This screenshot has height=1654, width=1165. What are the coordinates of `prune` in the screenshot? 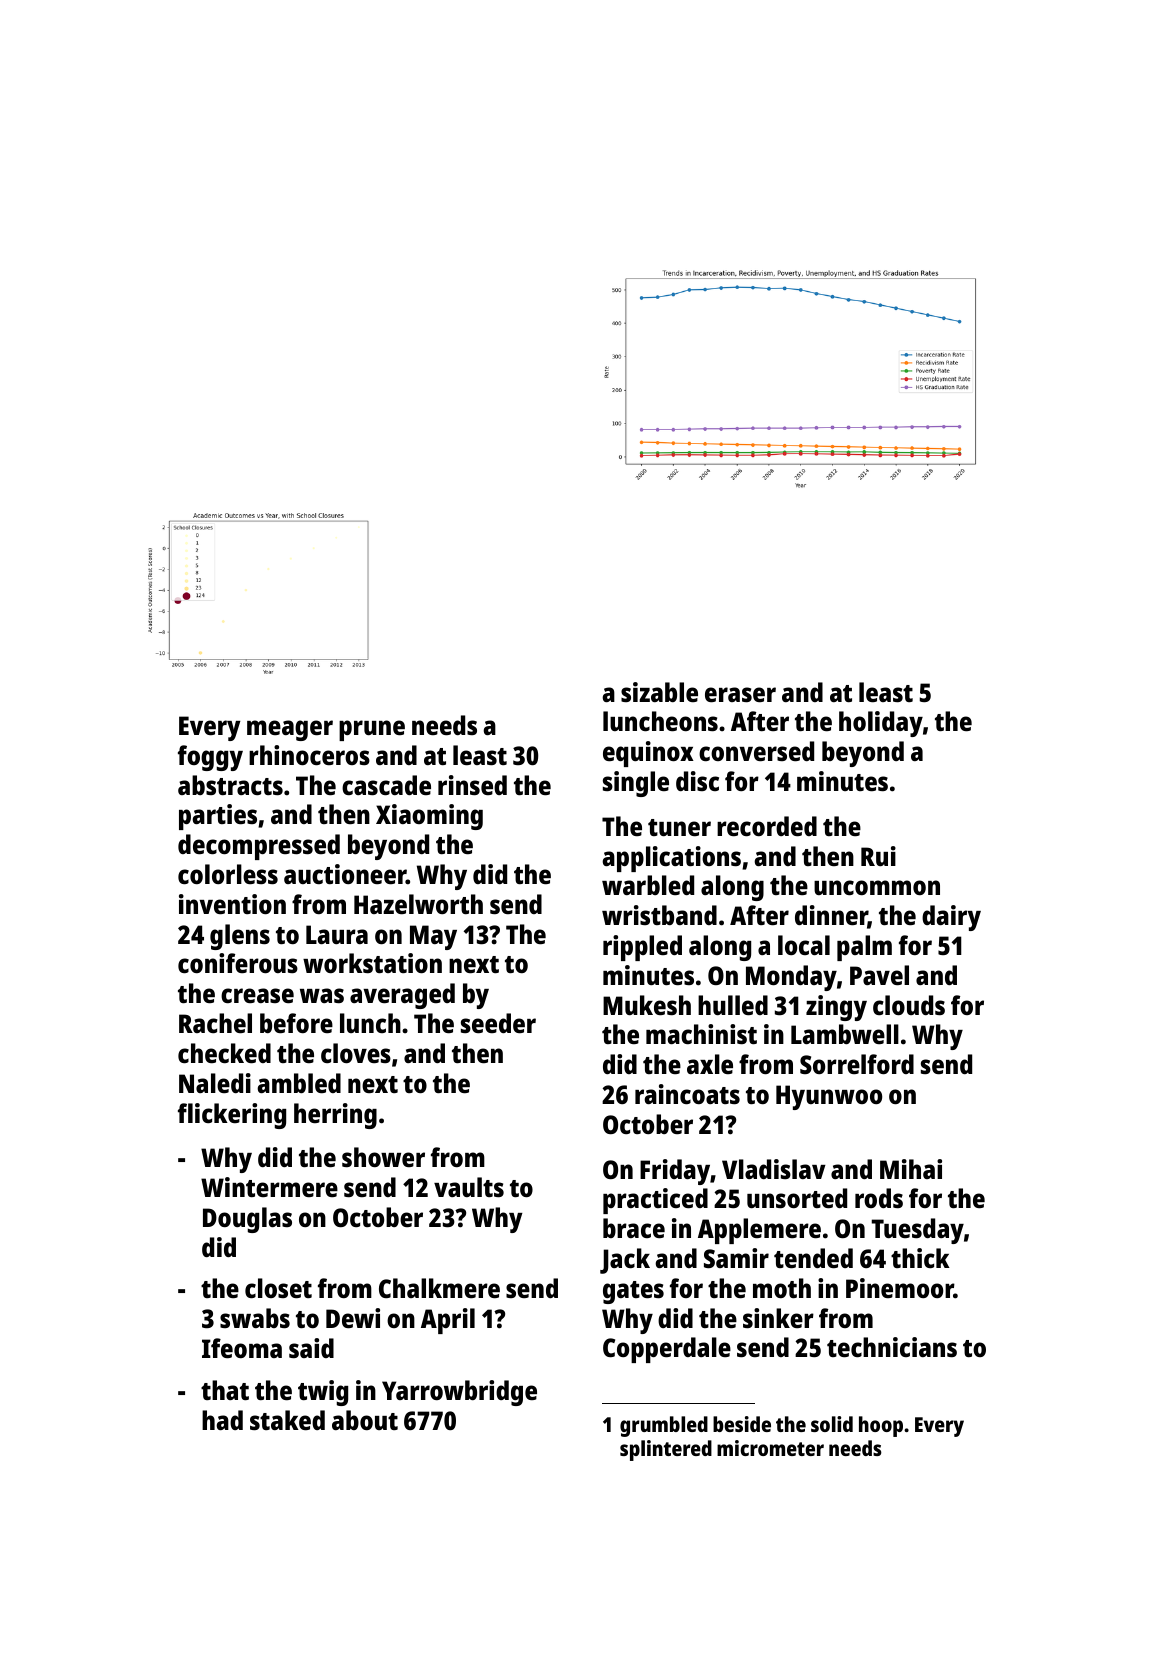 It's located at (372, 730).
